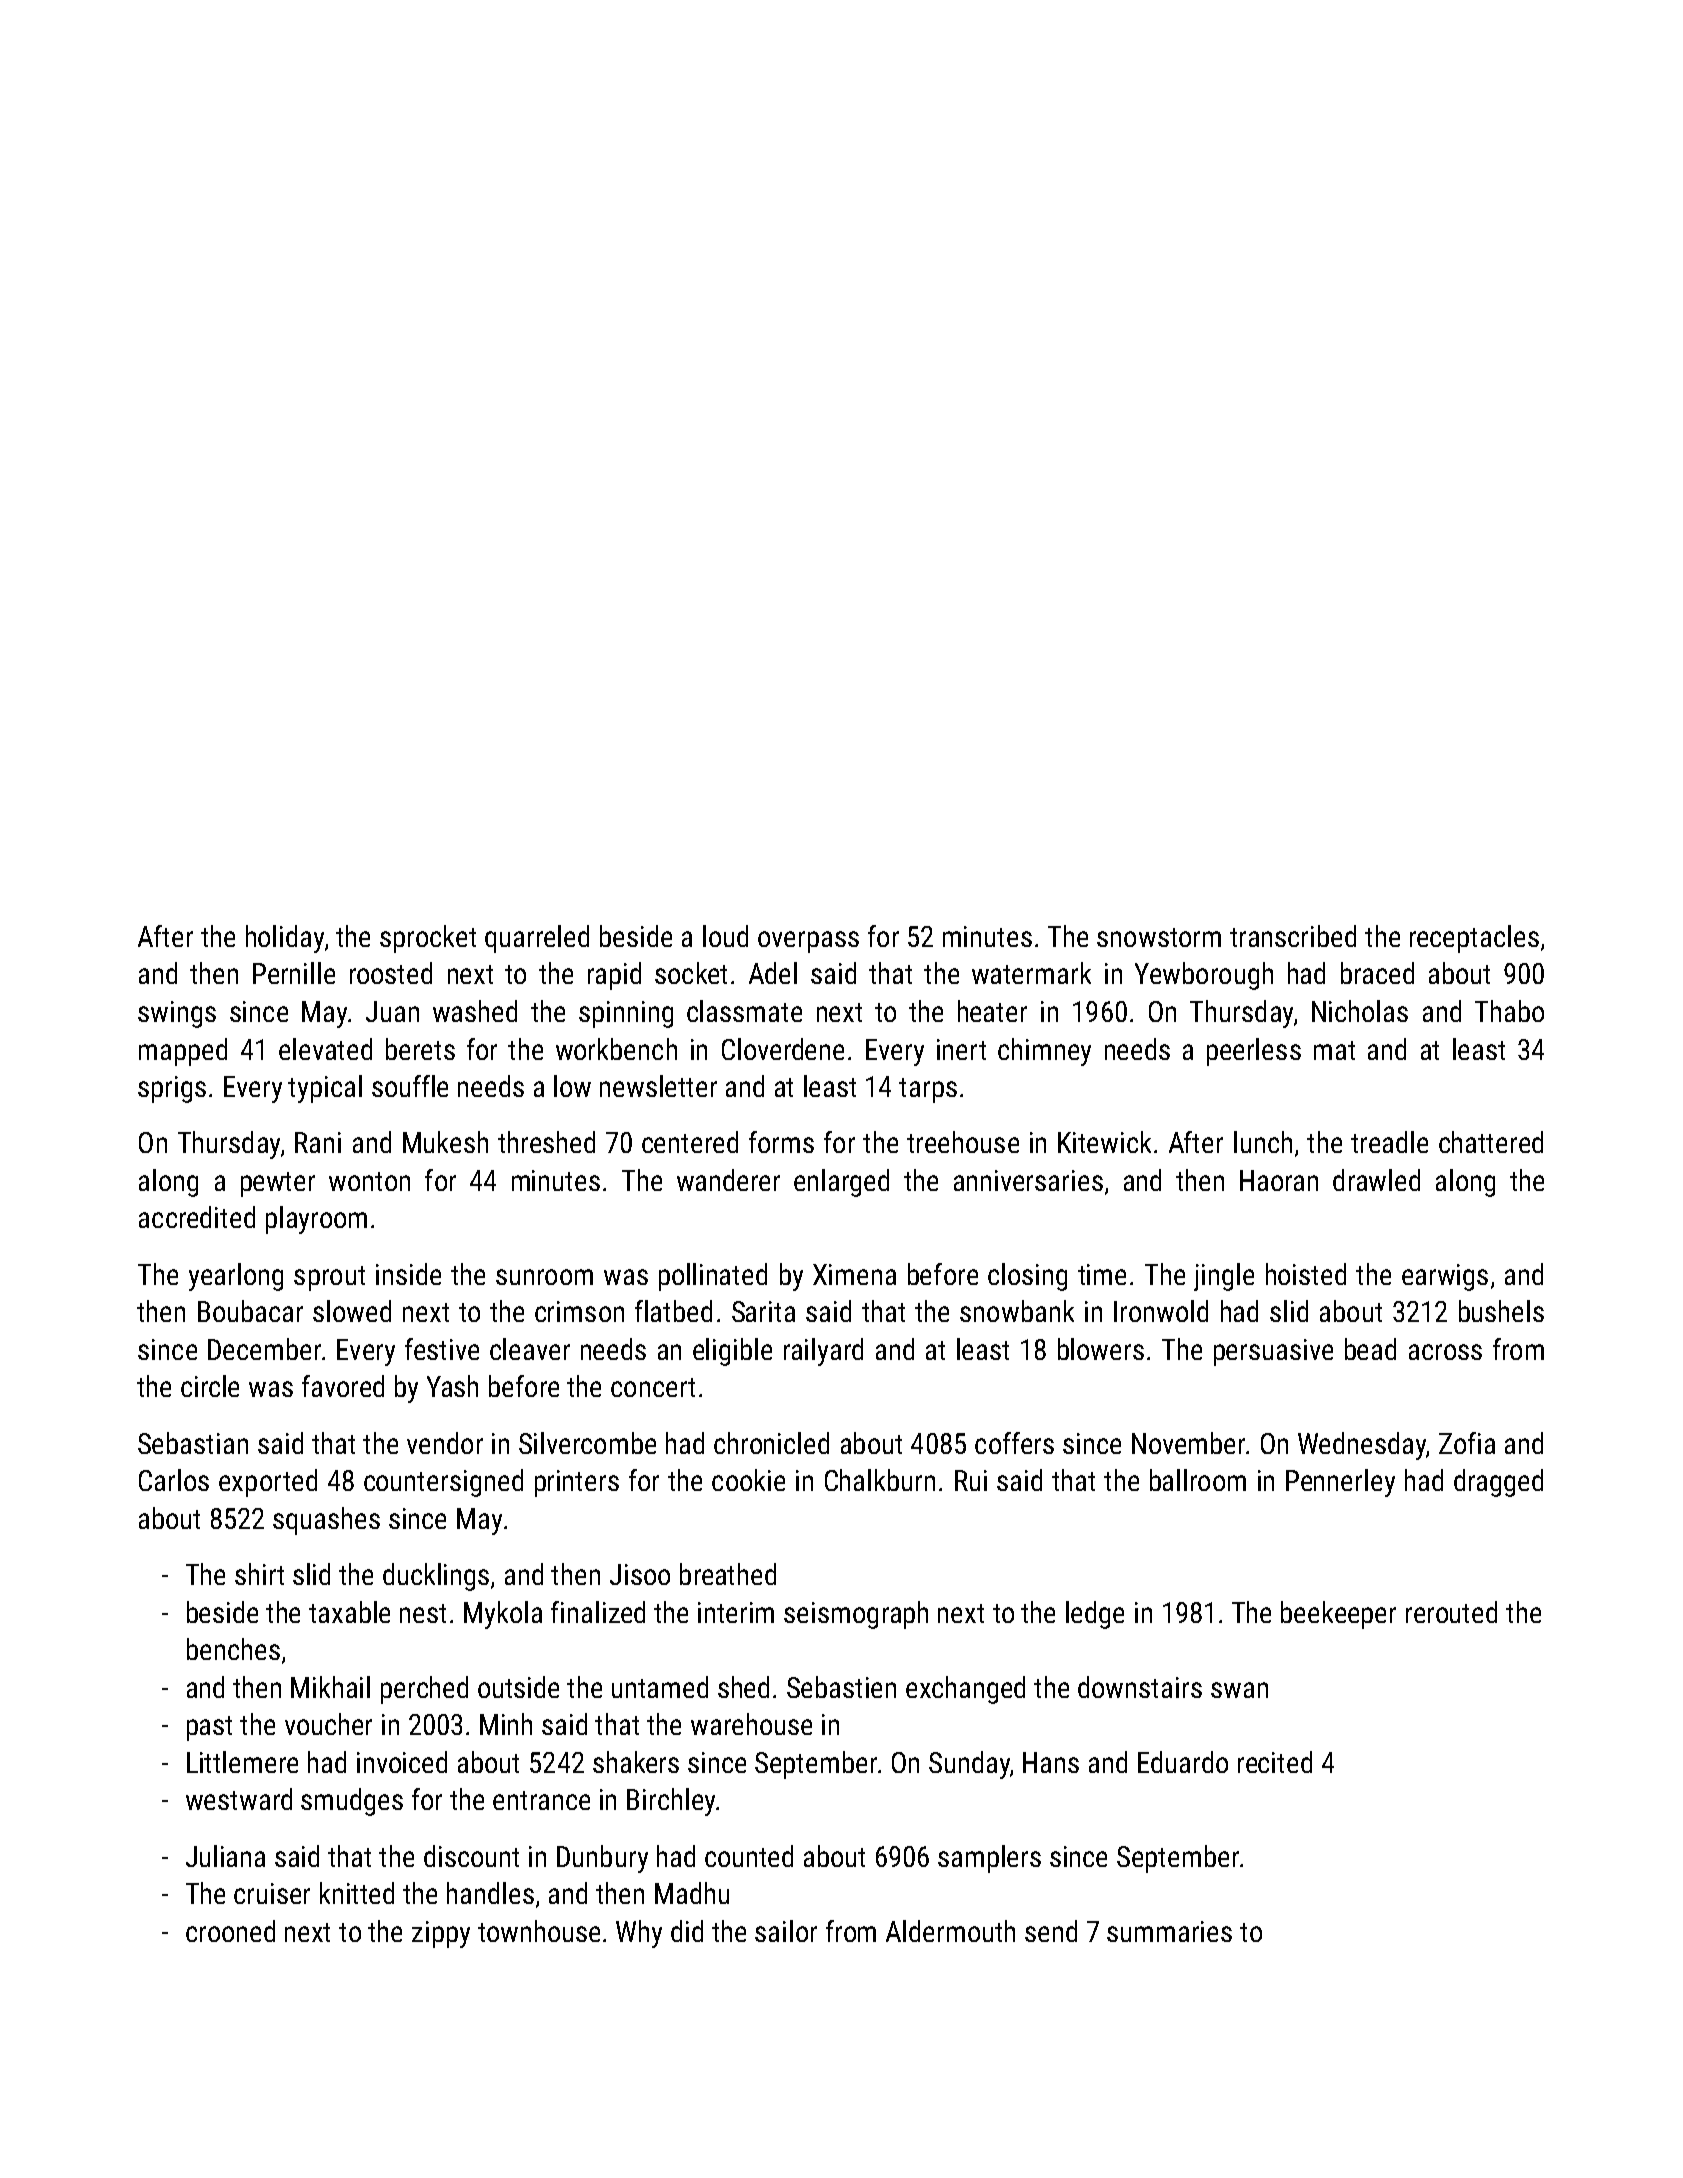 Image resolution: width=1683 pixels, height=2178 pixels. What do you see at coordinates (1491, 1142) in the image?
I see `chattered` at bounding box center [1491, 1142].
